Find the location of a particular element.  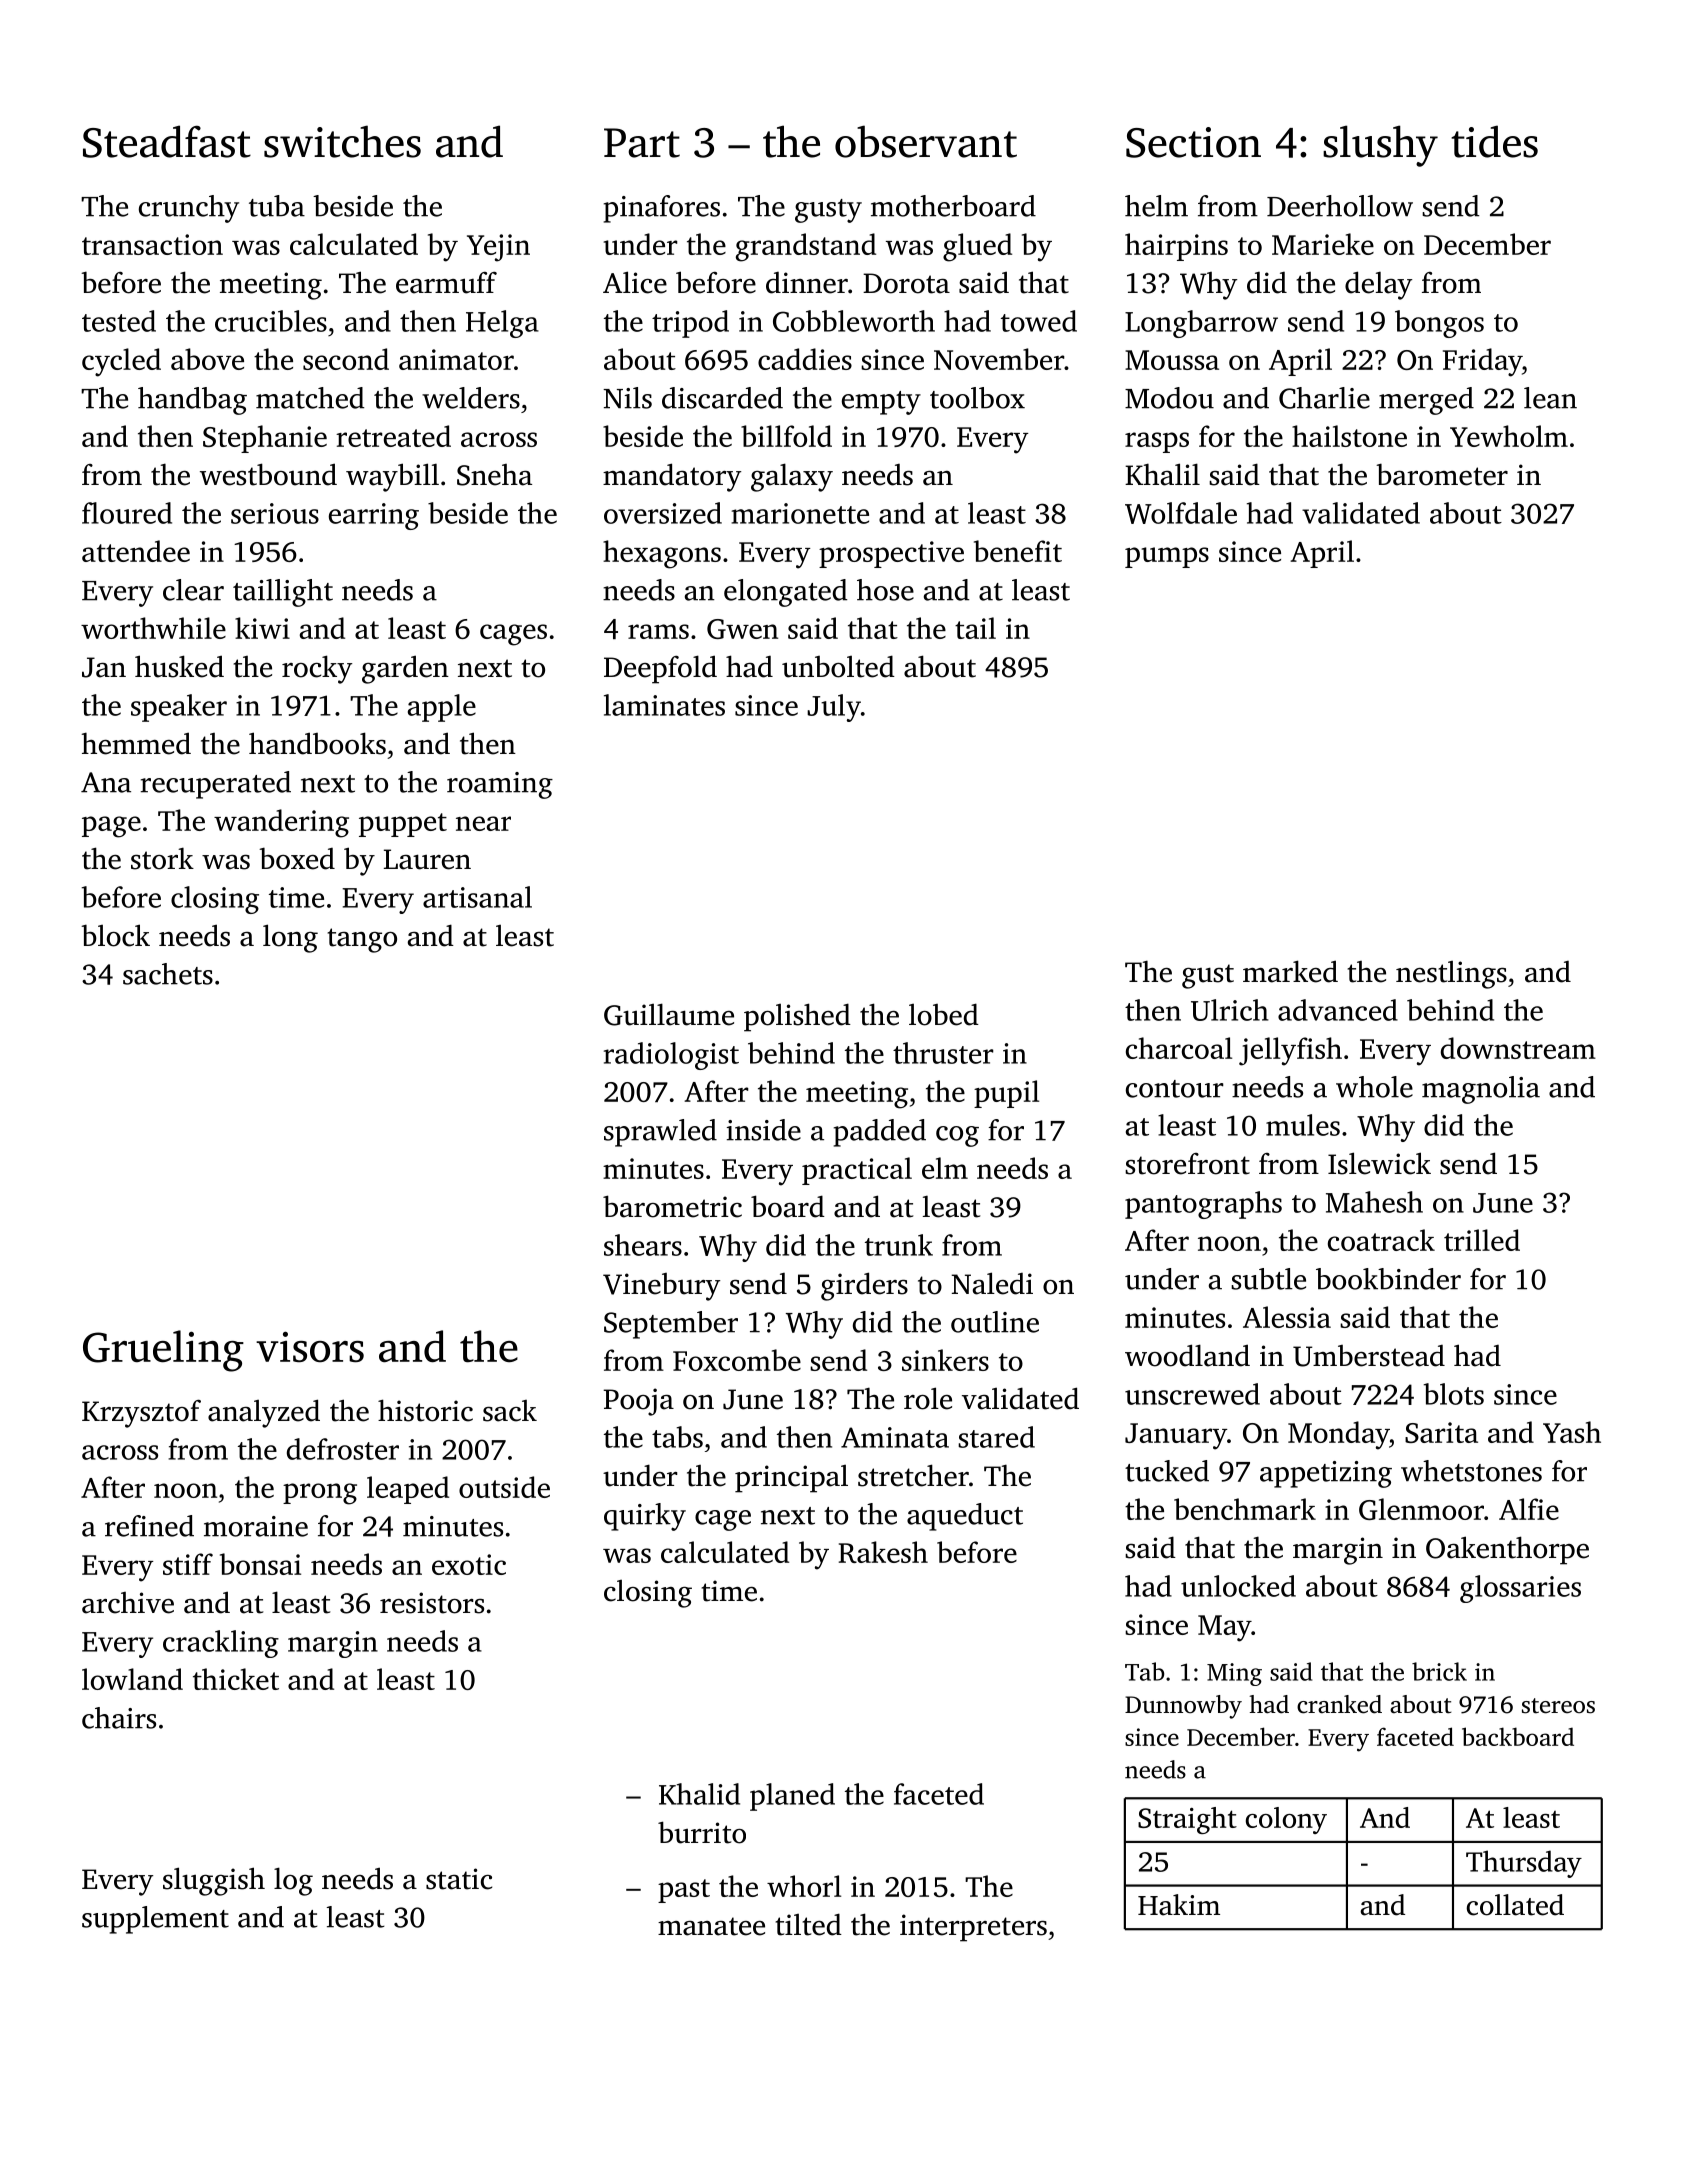

sachets is located at coordinates (168, 974).
